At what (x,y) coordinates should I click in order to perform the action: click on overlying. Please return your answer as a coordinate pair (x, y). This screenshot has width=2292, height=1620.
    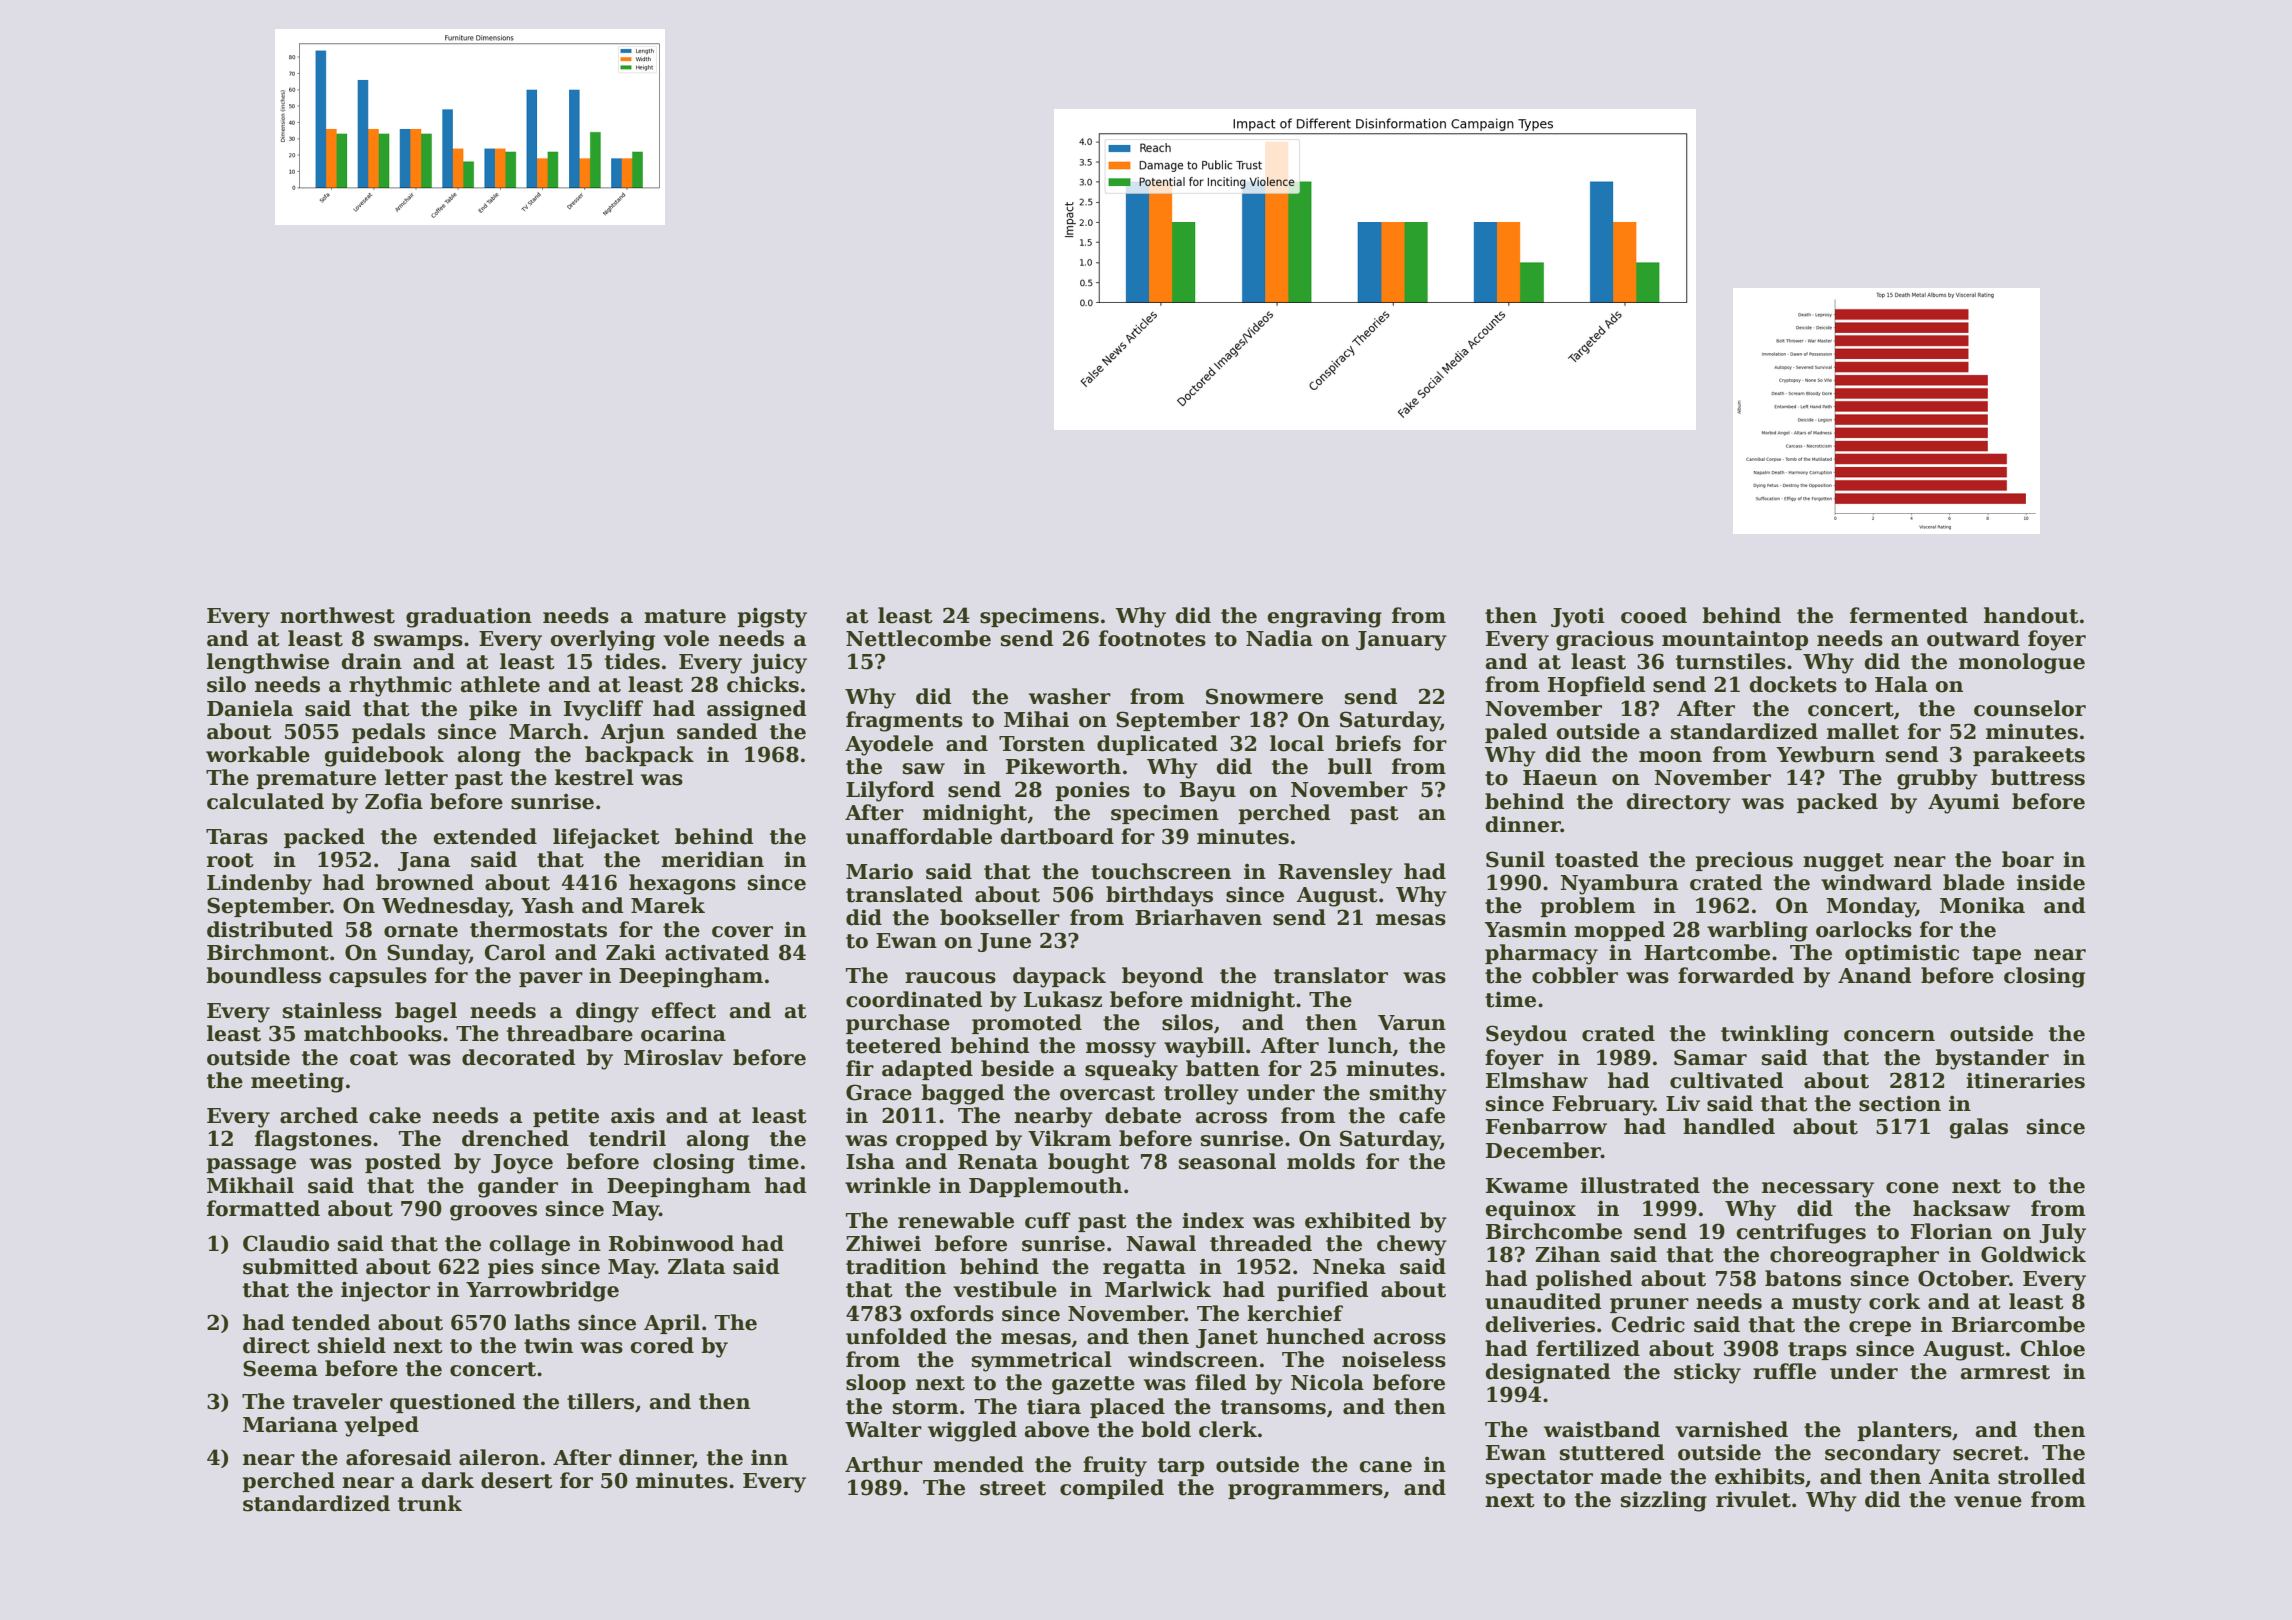
    Looking at the image, I should click on (602, 640).
